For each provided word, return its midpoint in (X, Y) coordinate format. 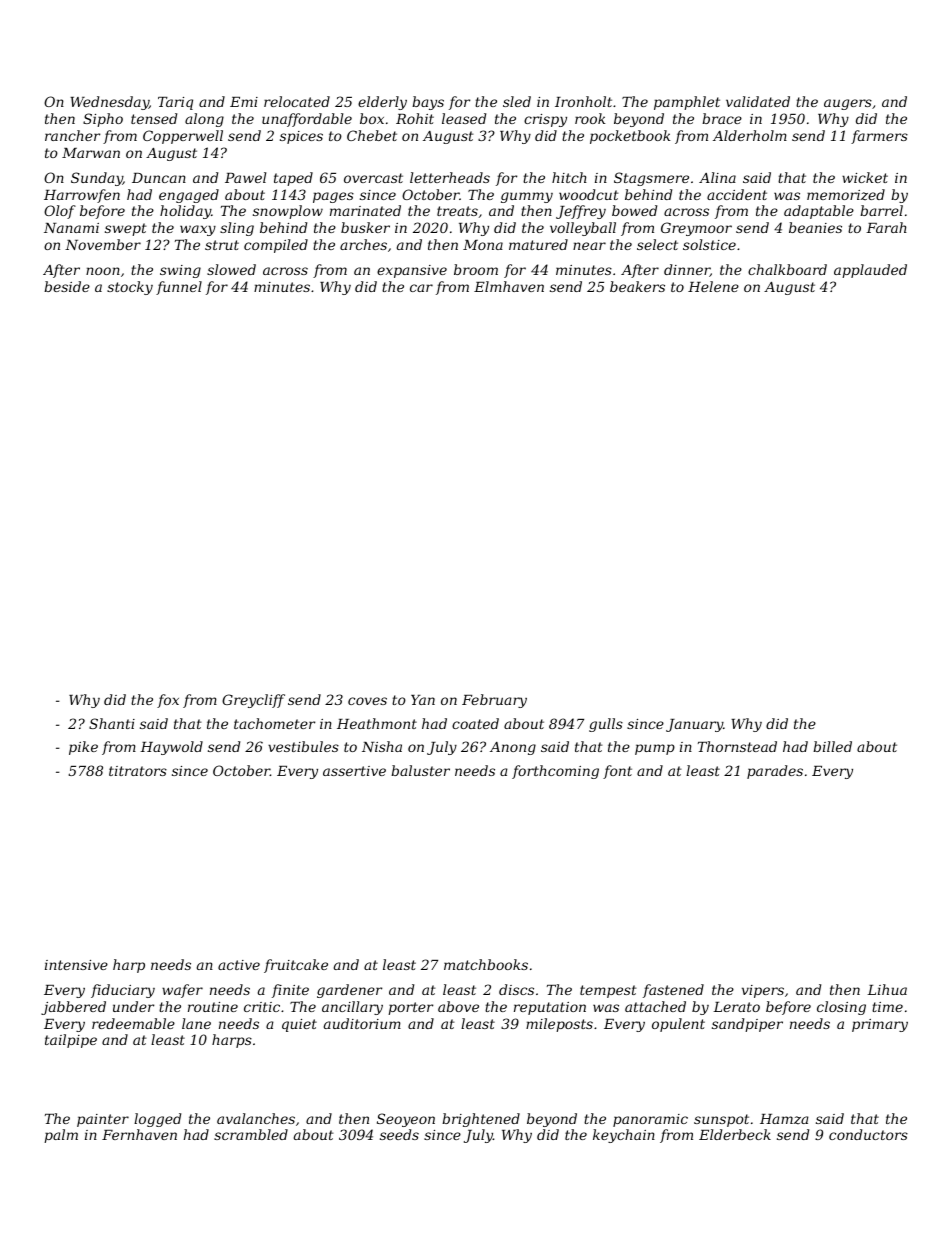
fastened (673, 991)
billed (832, 746)
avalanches (256, 1118)
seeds (399, 1134)
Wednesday (109, 103)
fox (168, 701)
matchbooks (486, 964)
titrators (138, 771)
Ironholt (583, 101)
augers (848, 104)
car (421, 288)
